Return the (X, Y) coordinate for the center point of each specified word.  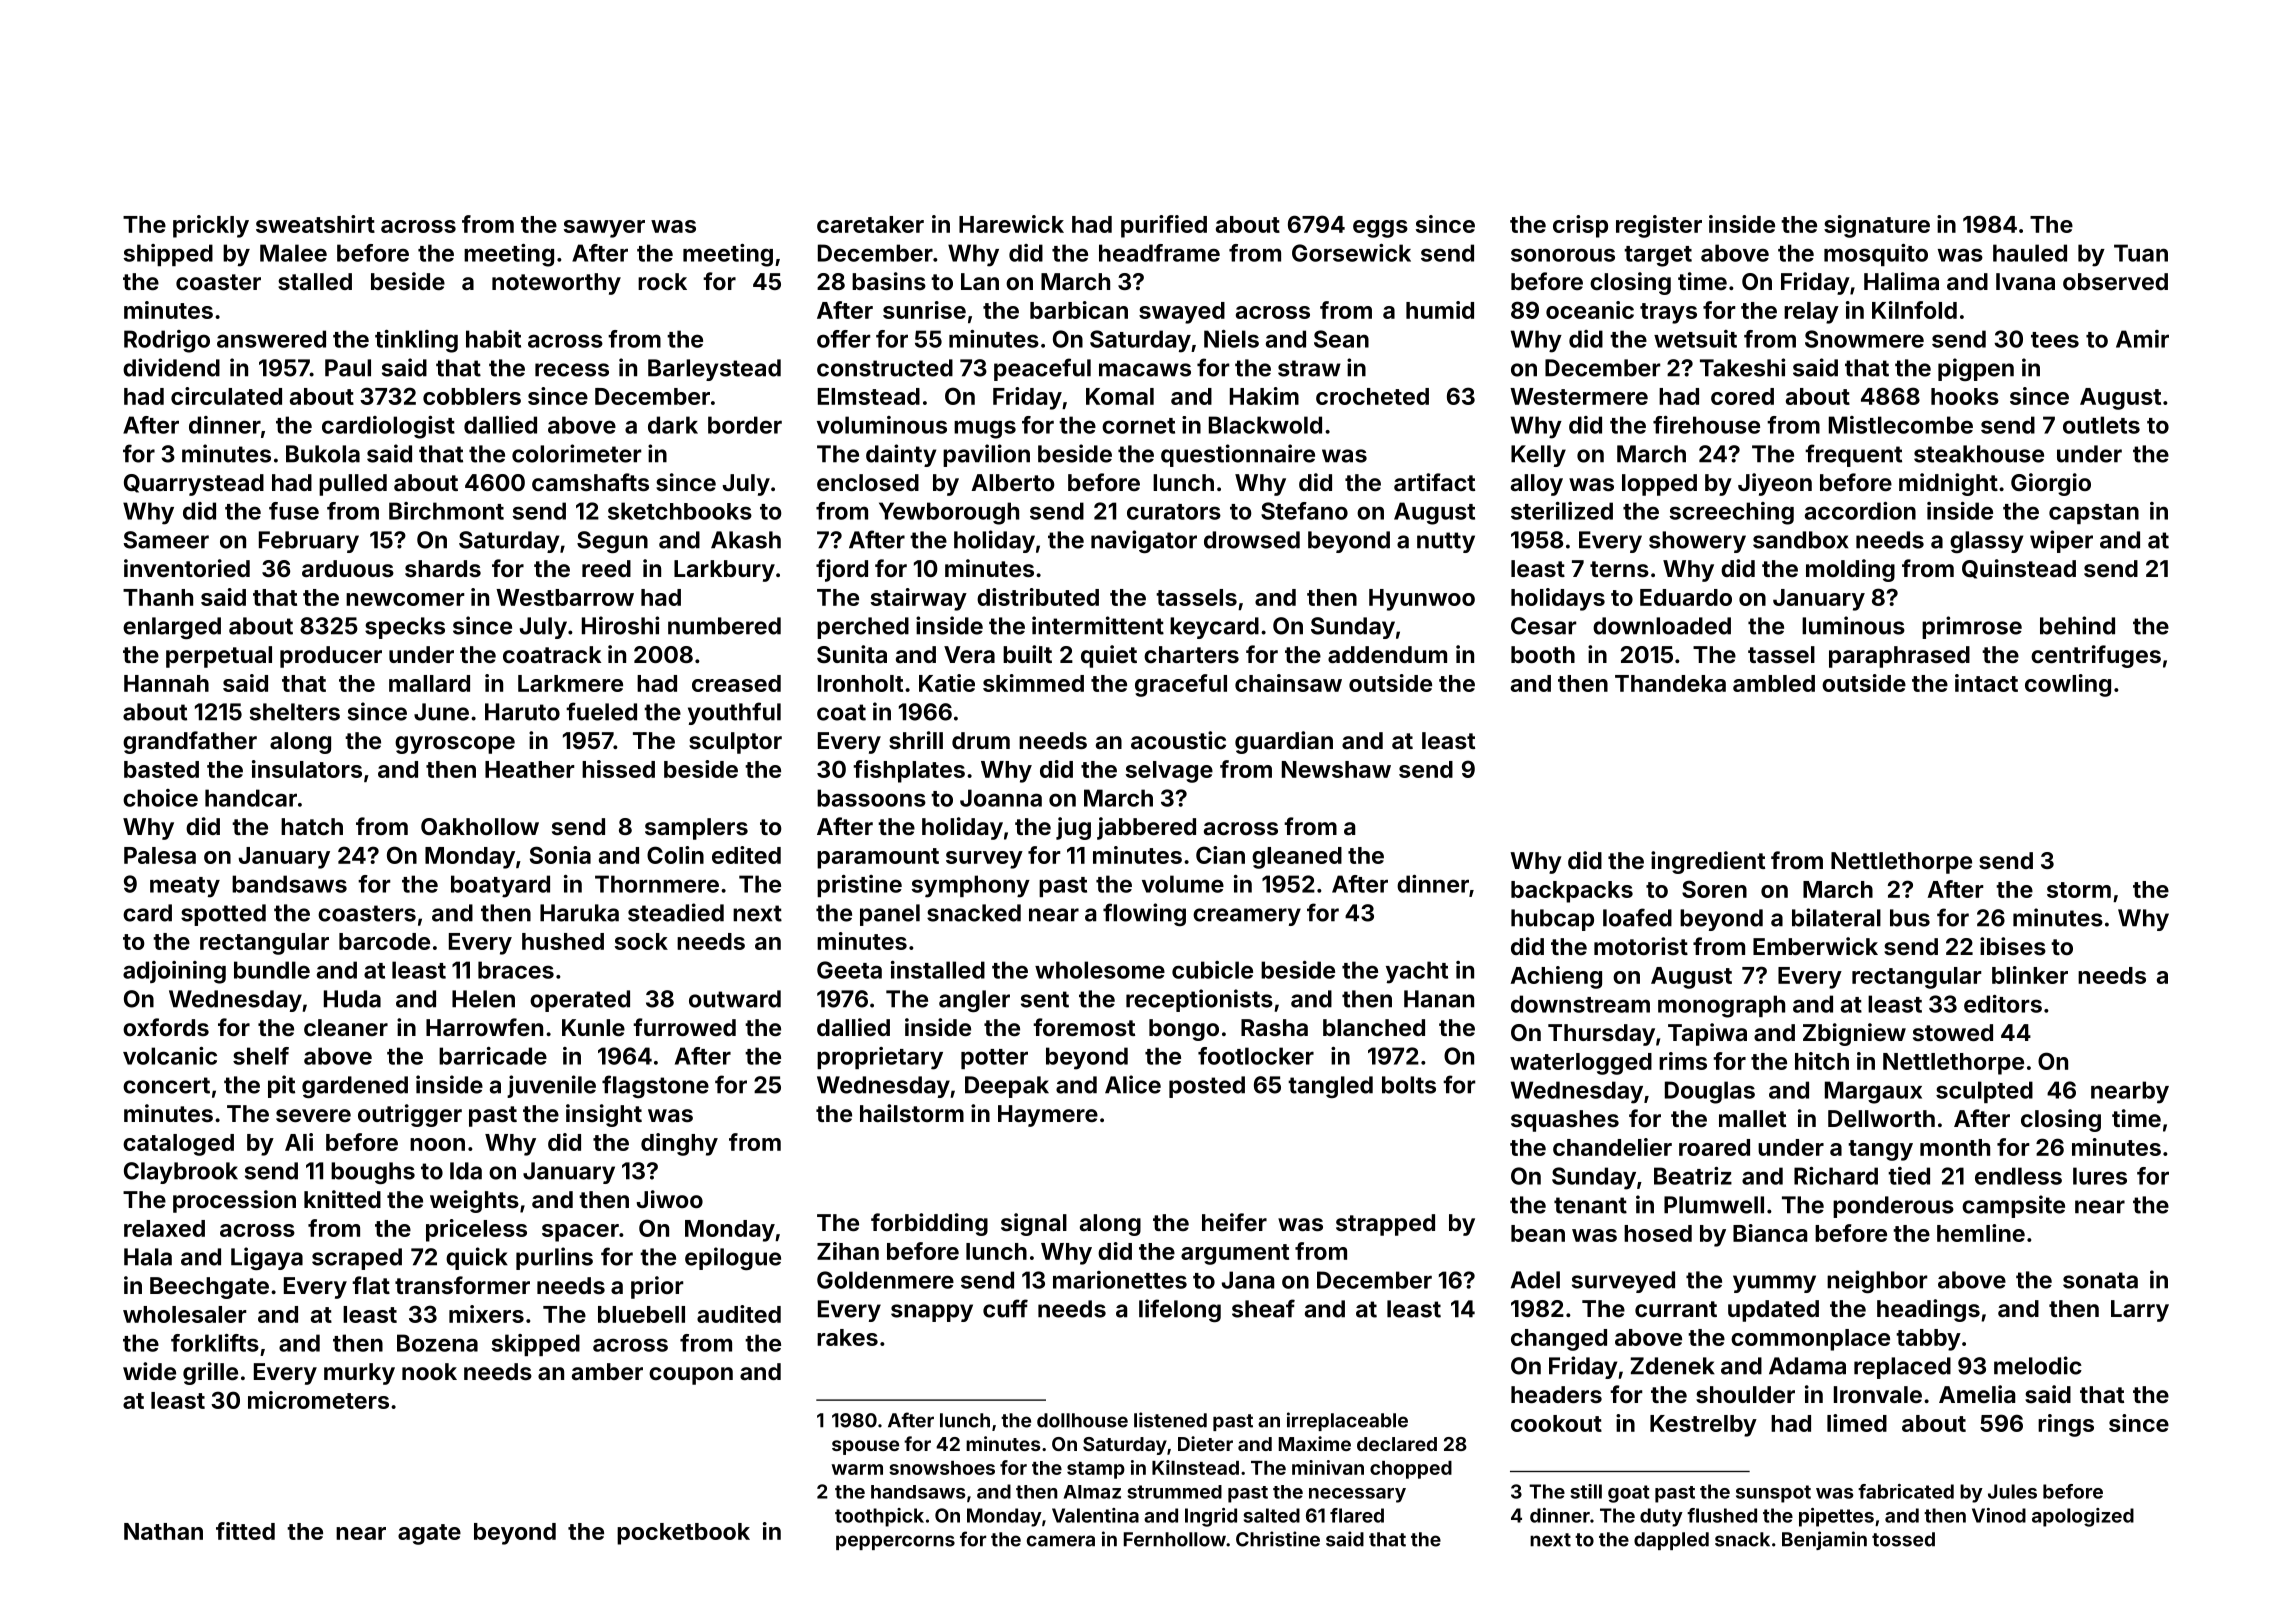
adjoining (174, 972)
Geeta (849, 970)
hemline (1981, 1233)
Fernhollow (1175, 1539)
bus (1910, 918)
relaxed (164, 1228)
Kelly (1538, 456)
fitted (245, 1531)
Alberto (1013, 482)
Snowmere (1864, 339)
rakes (847, 1337)
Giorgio (2051, 484)
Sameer (166, 540)
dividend (171, 367)
